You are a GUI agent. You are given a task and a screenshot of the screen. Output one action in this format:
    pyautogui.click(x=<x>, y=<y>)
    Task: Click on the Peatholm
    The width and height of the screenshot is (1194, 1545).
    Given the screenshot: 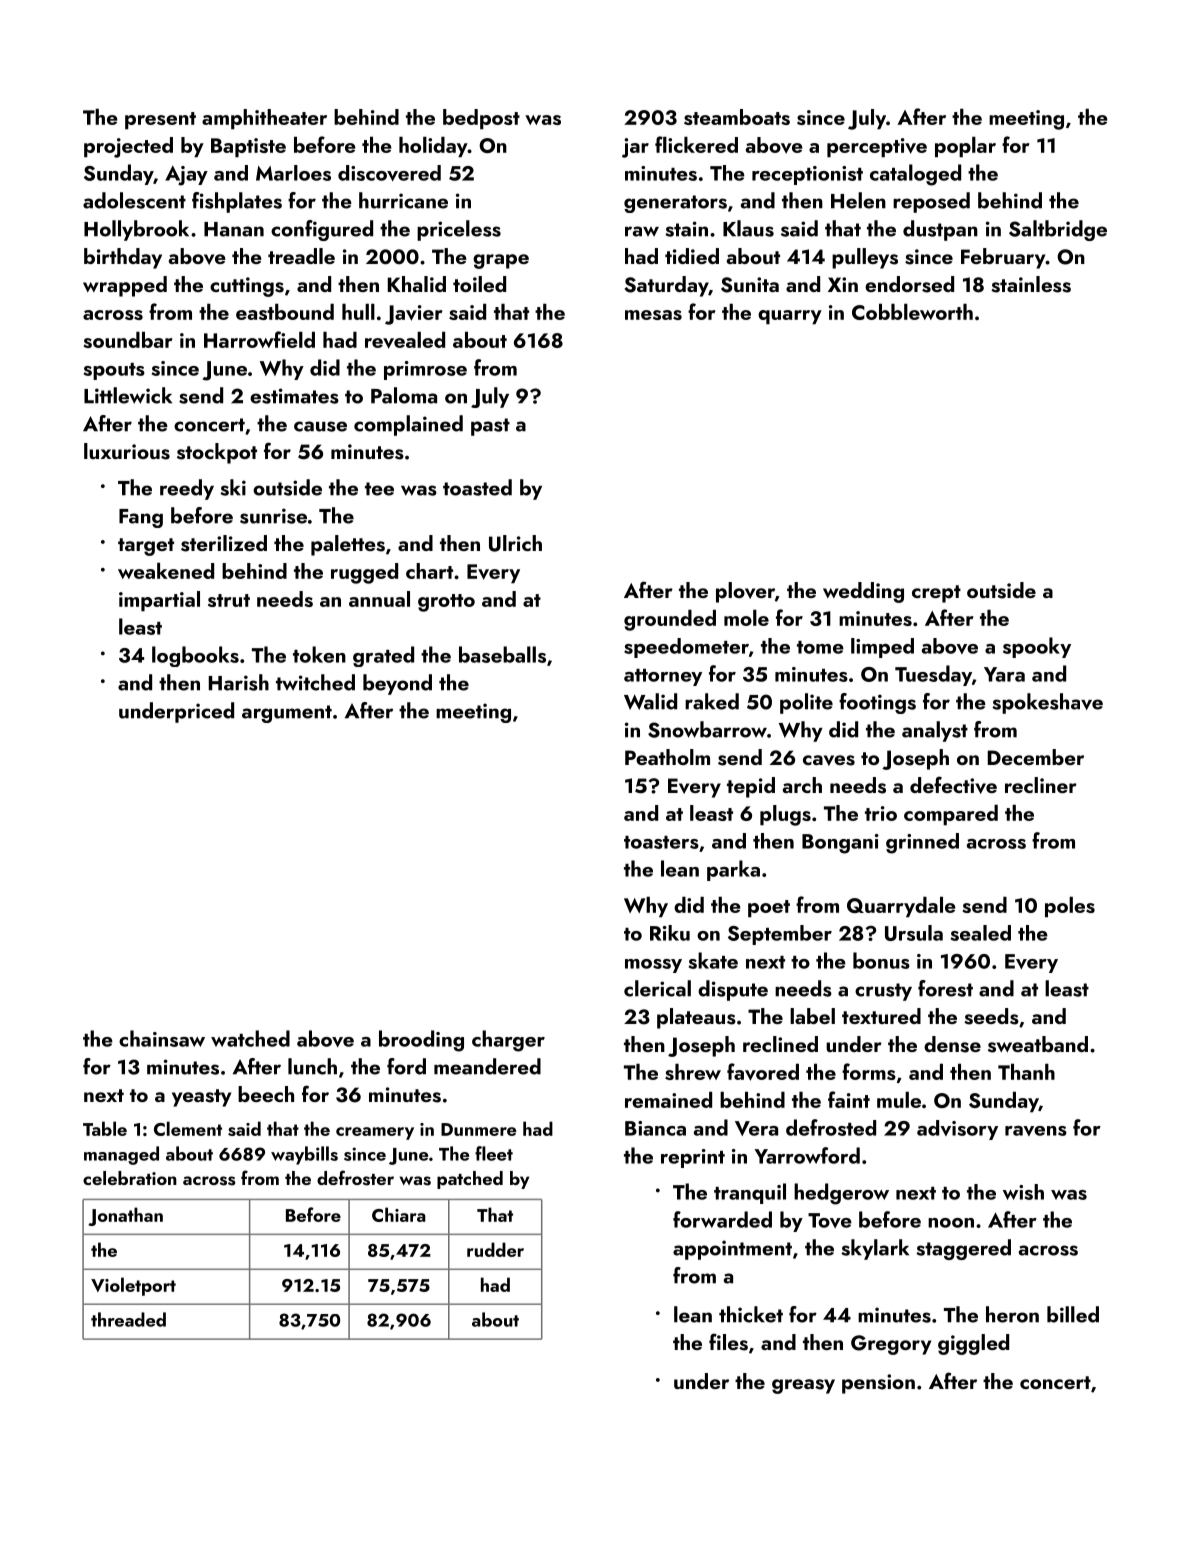 What is the action you would take?
    pyautogui.click(x=667, y=757)
